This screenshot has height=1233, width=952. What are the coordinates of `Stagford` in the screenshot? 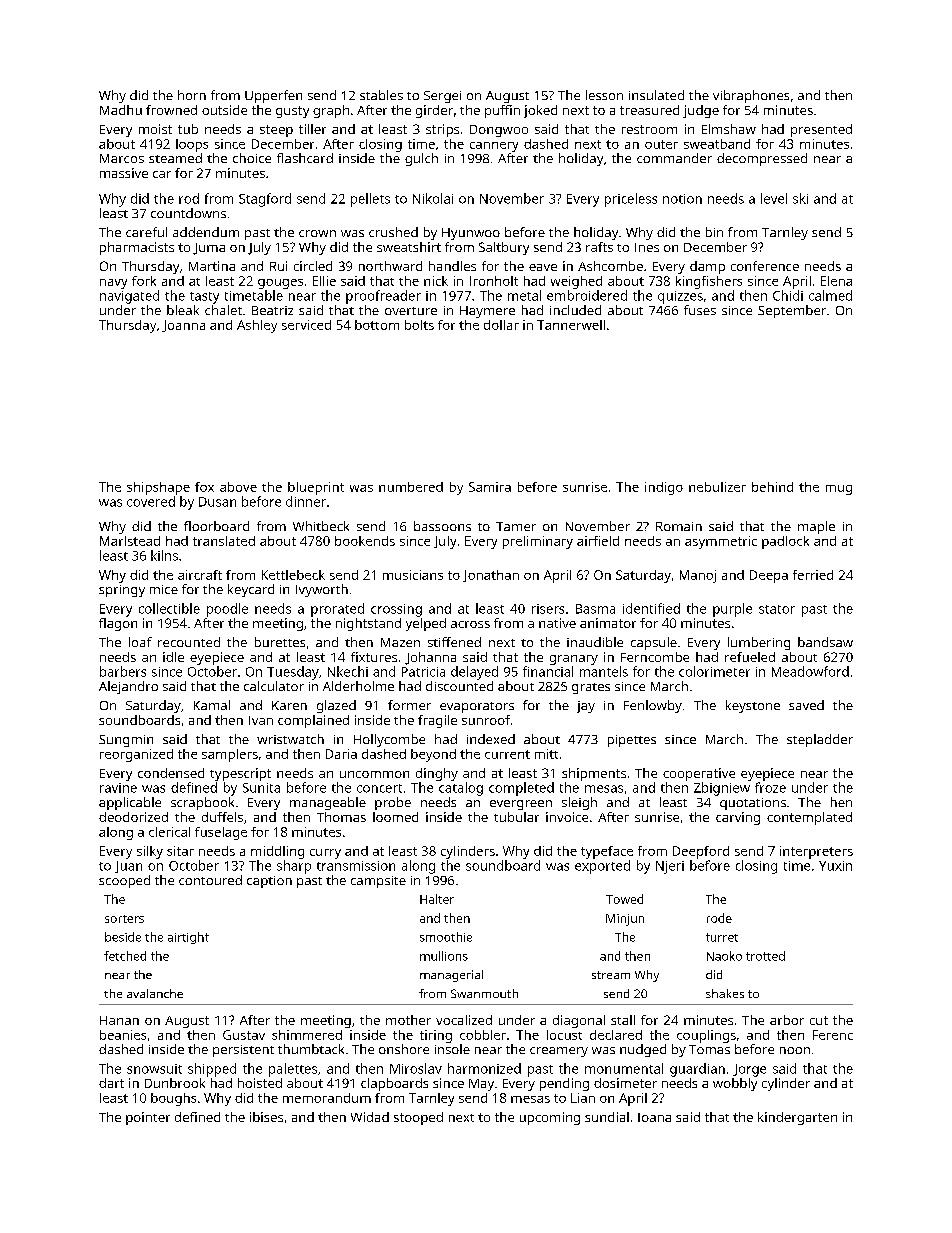 It's located at (265, 200).
